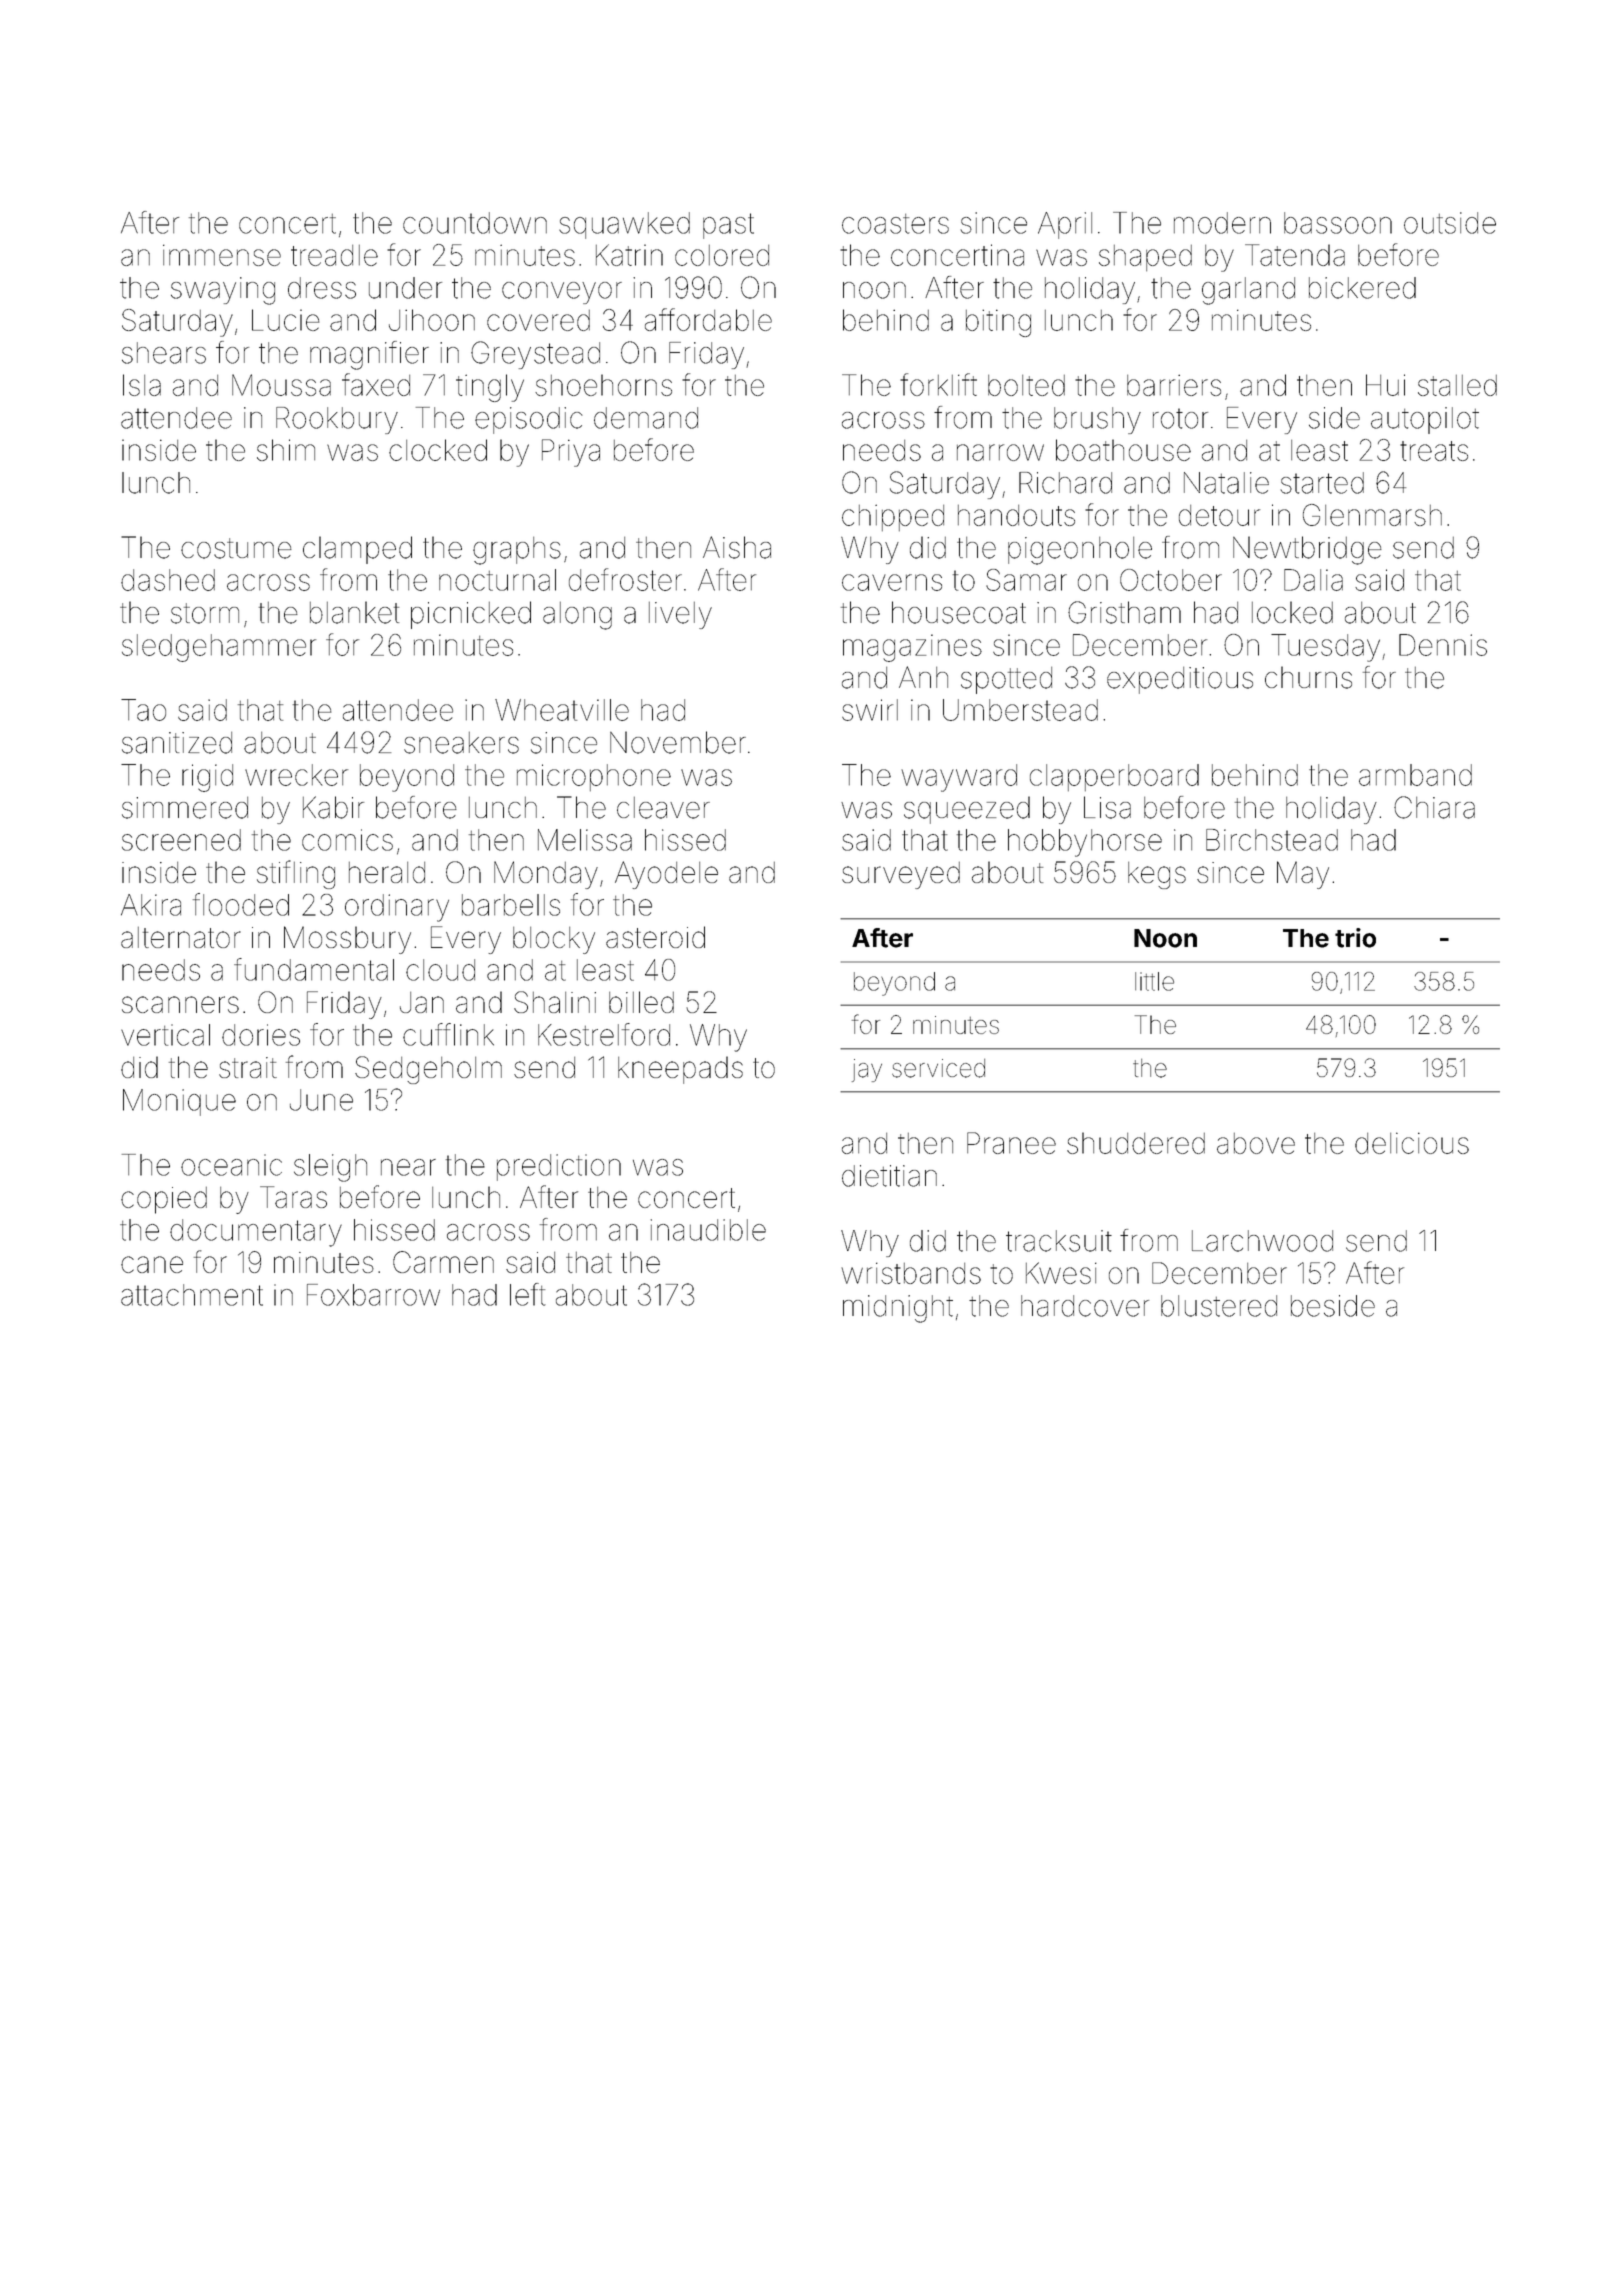  What do you see at coordinates (422, 1002) in the screenshot?
I see `Jan` at bounding box center [422, 1002].
